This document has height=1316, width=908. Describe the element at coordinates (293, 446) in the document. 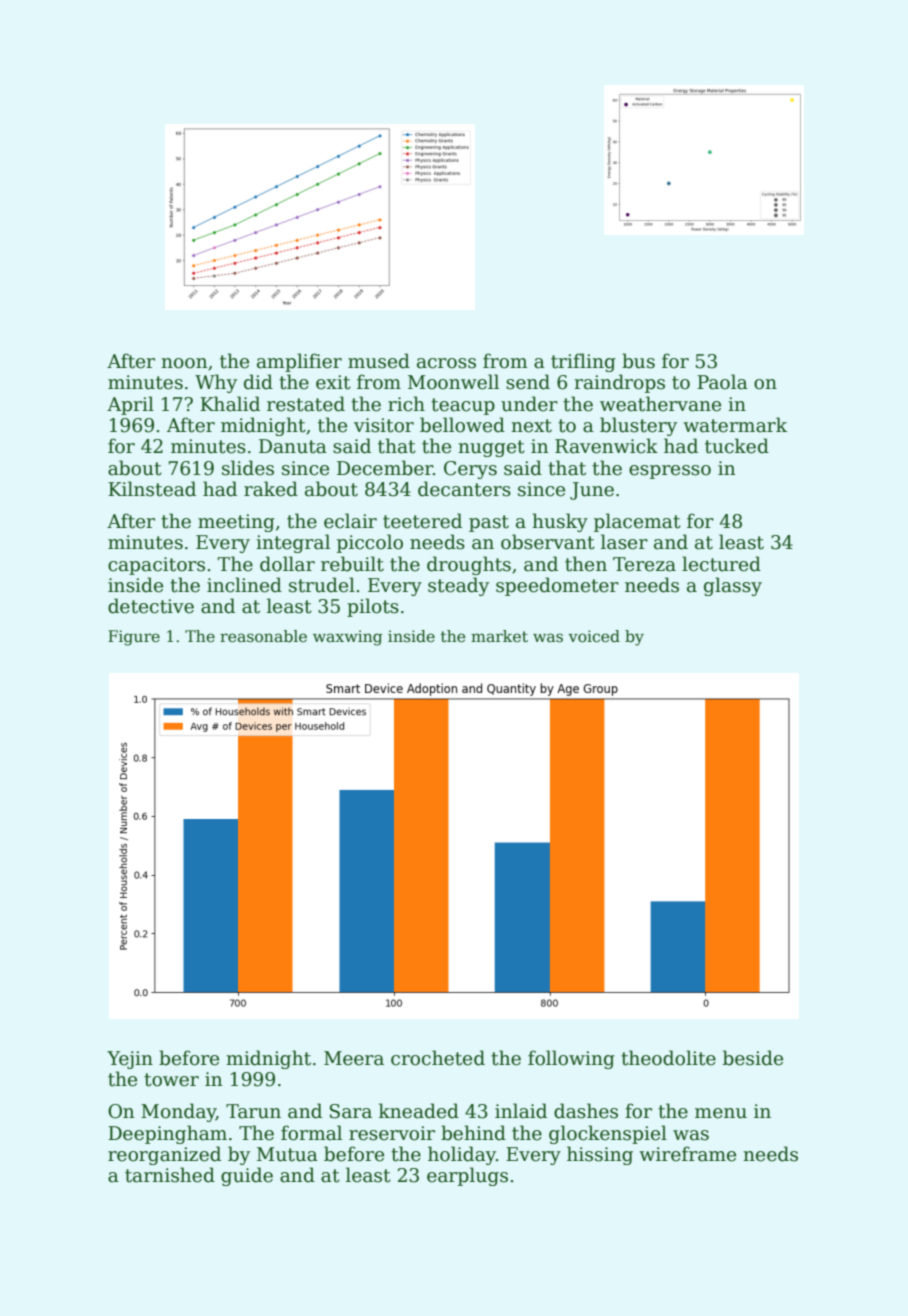

I see `Danuta` at that location.
